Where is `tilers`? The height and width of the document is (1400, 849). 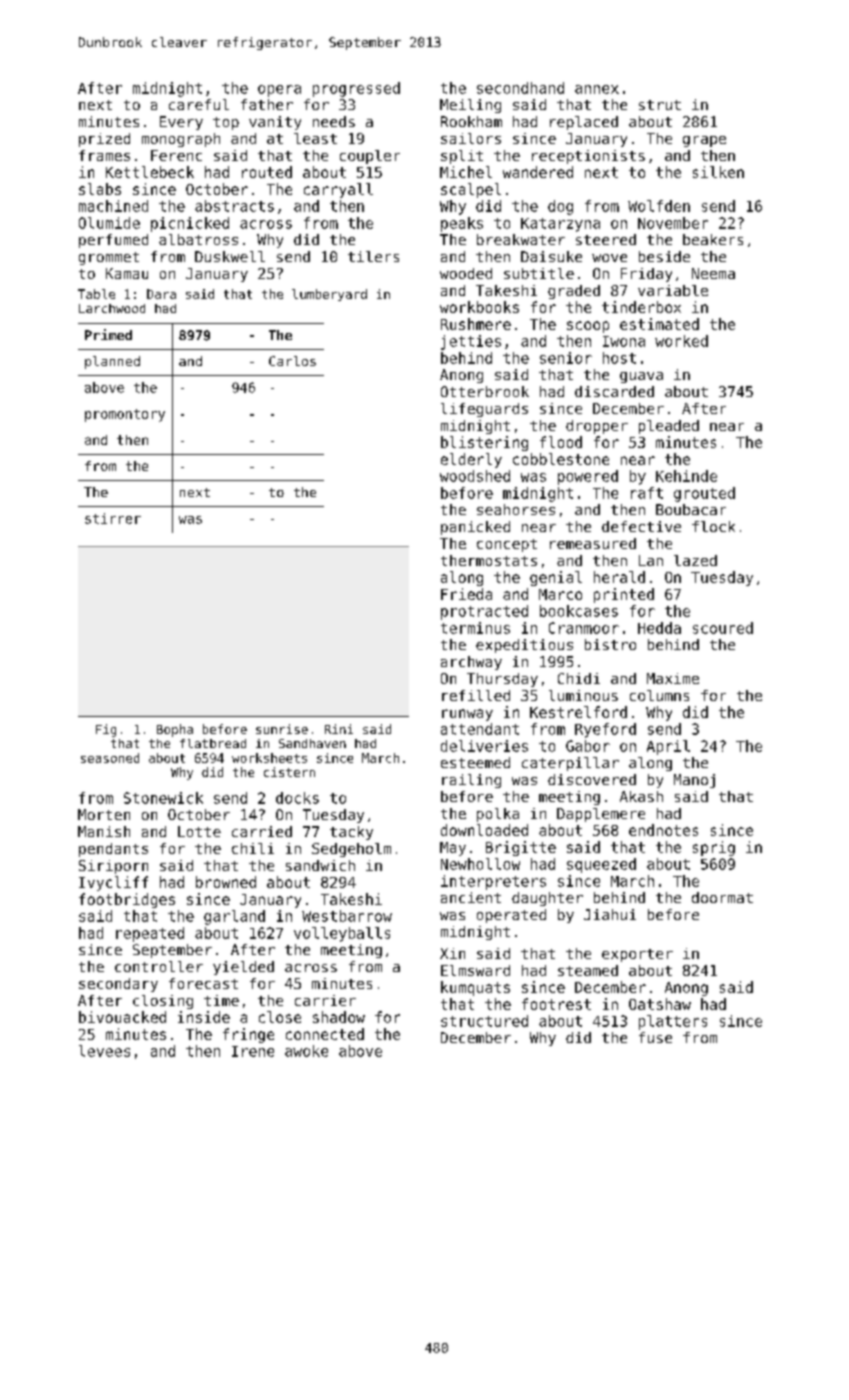
tilers is located at coordinates (373, 256).
